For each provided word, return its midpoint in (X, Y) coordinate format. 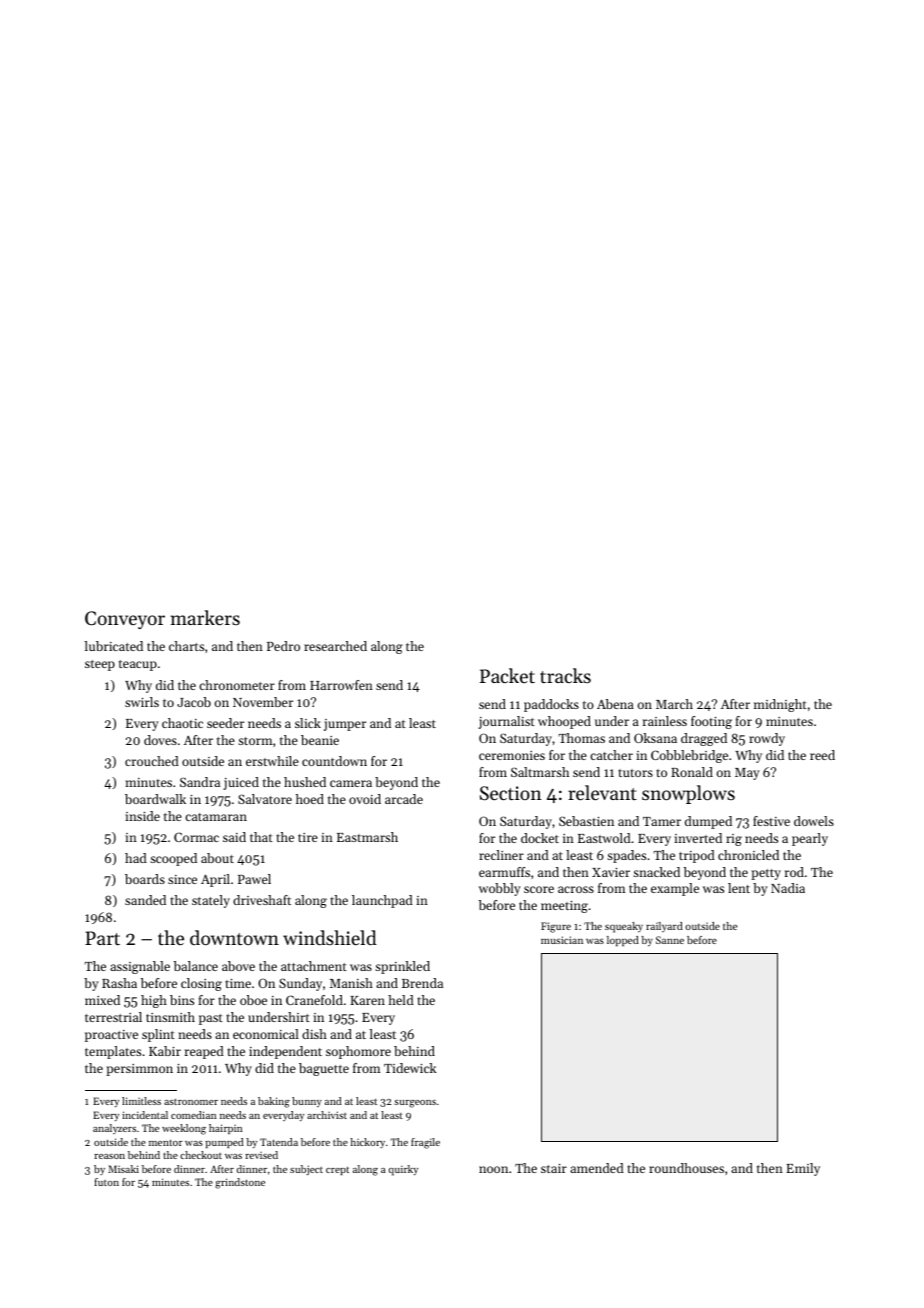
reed (822, 755)
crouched (152, 761)
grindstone (240, 1183)
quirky (403, 1170)
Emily (803, 1169)
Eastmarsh (367, 837)
